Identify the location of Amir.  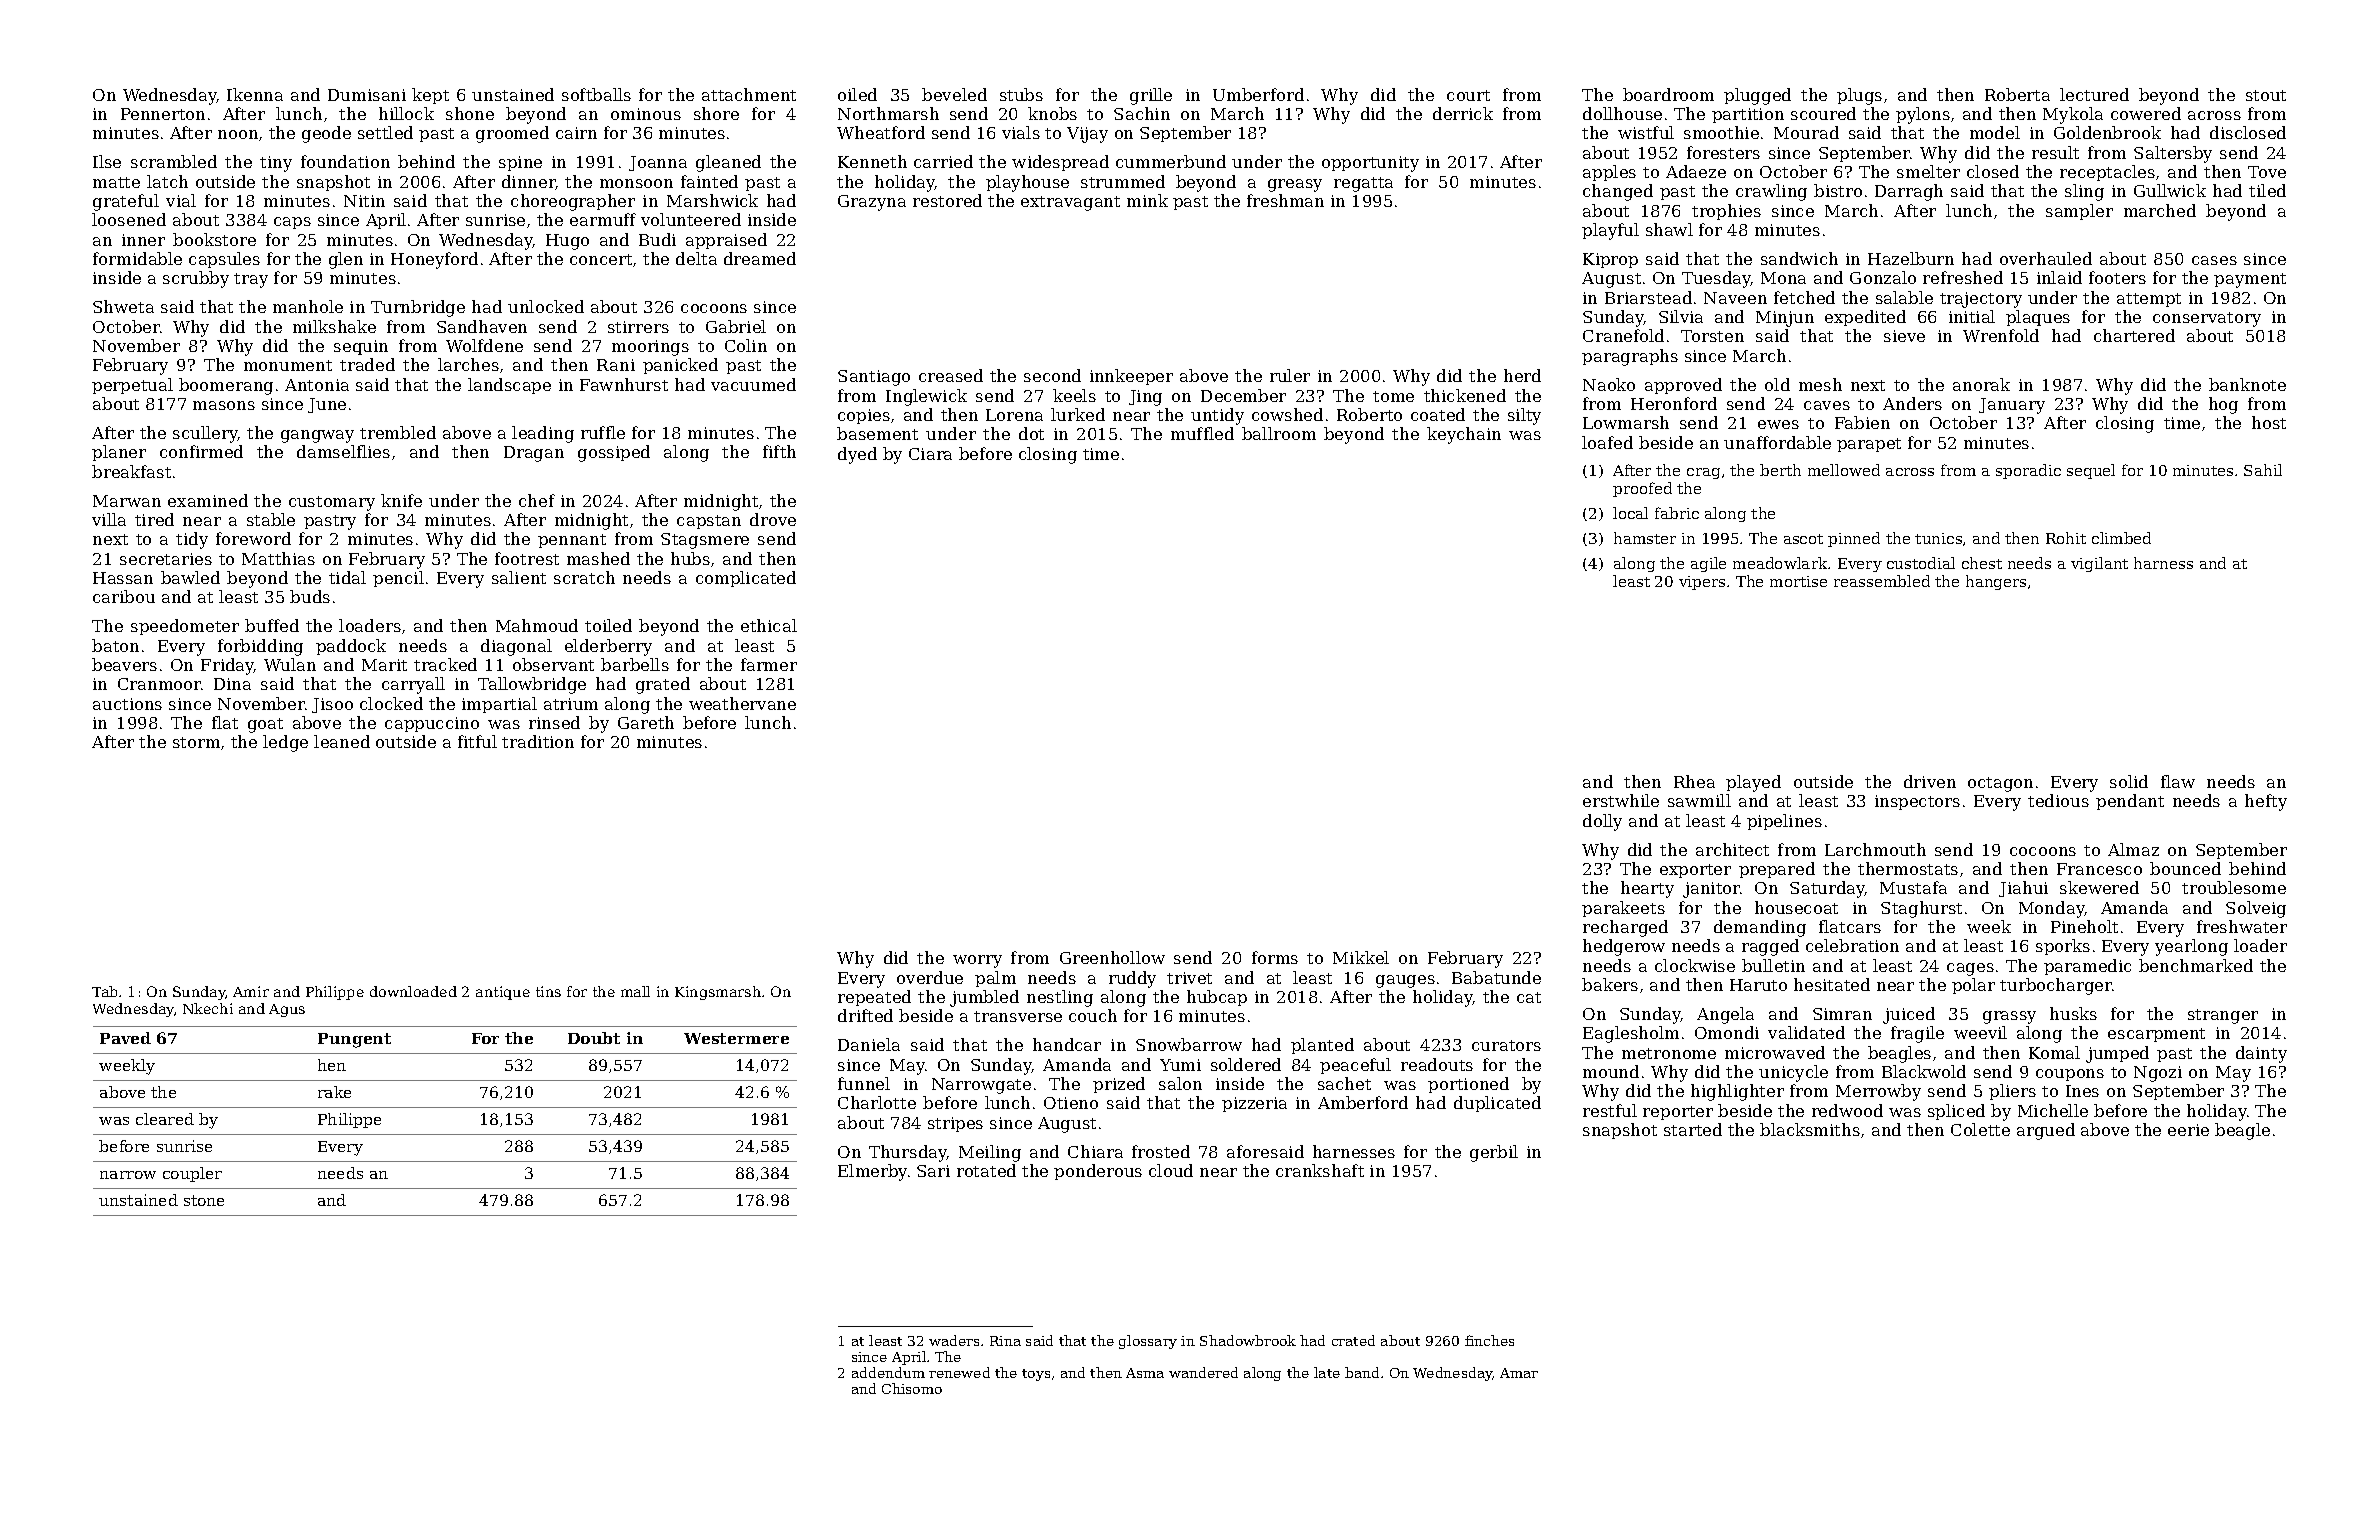
(251, 991).
